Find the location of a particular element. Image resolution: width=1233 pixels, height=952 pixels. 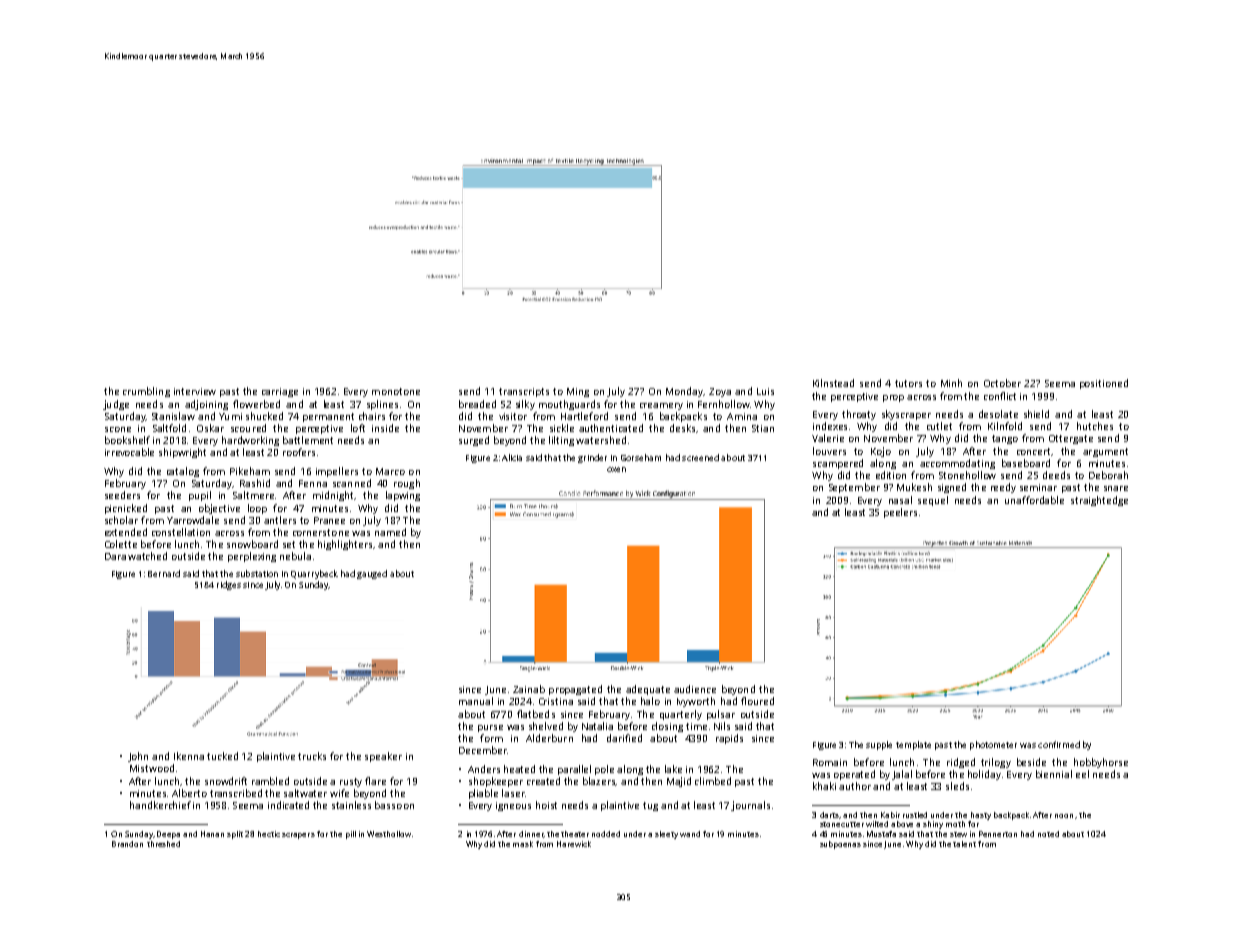

Kilnstead is located at coordinates (833, 383).
